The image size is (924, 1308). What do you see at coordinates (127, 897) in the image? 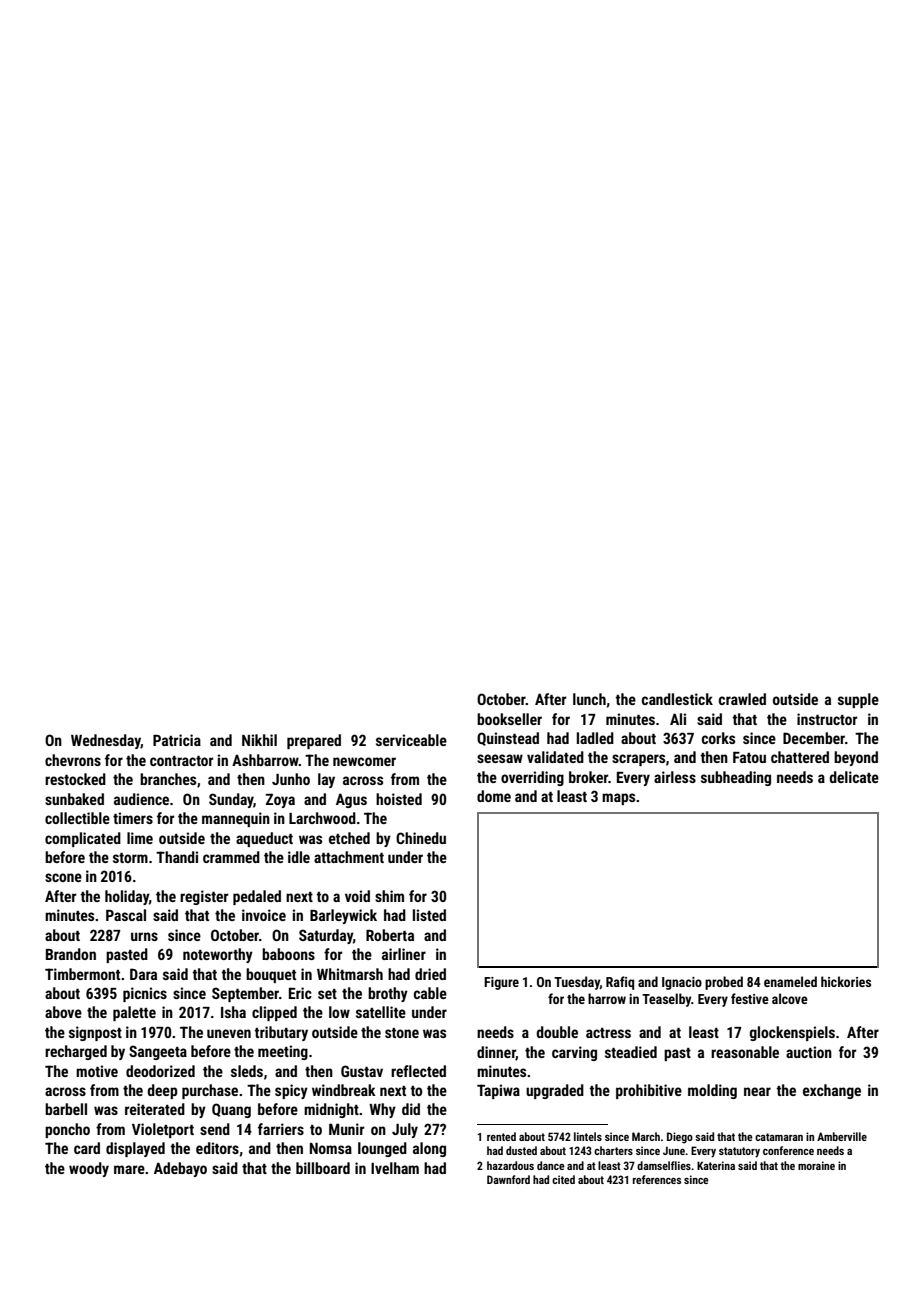
I see `holiday` at bounding box center [127, 897].
